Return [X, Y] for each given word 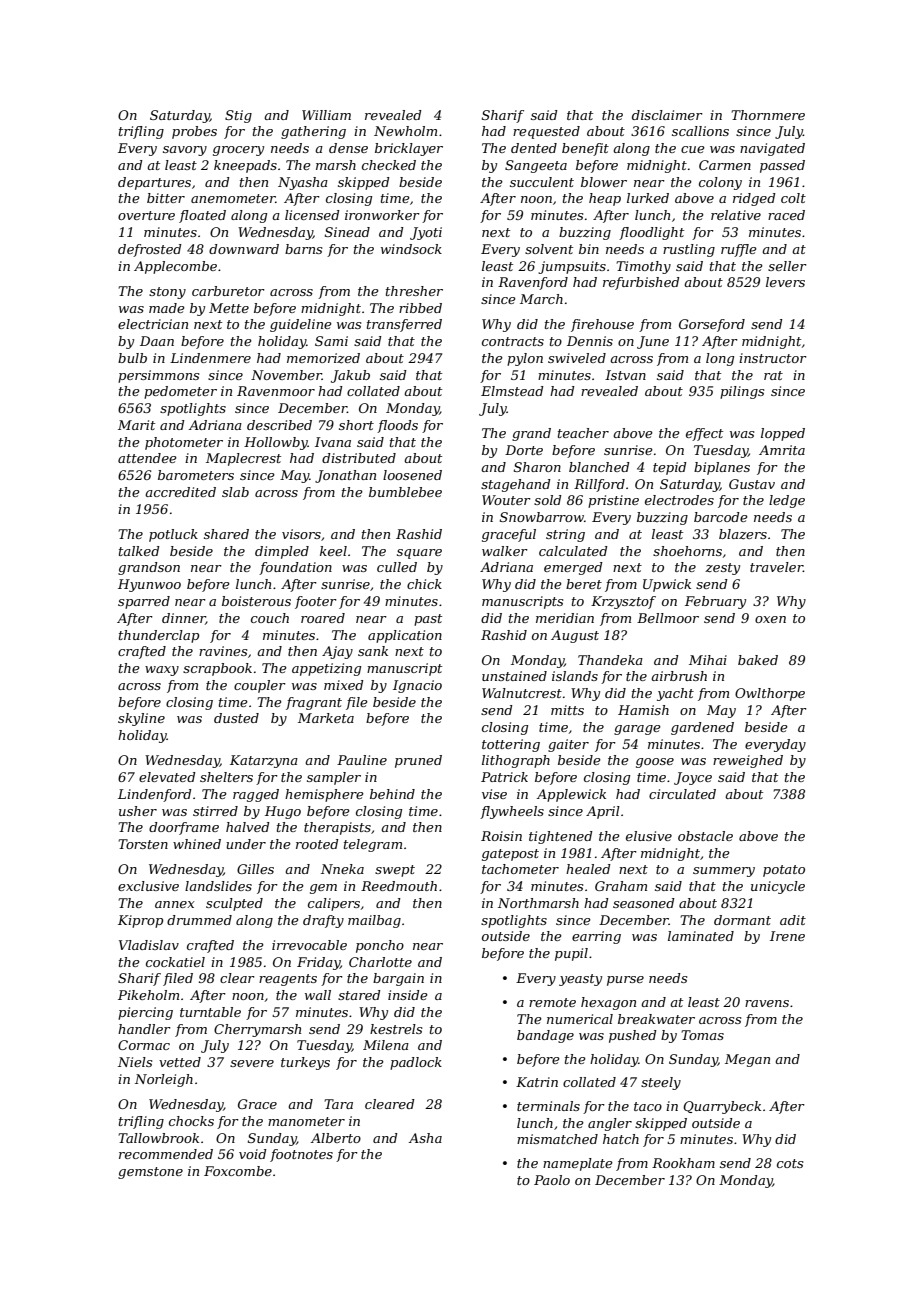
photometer [184, 443]
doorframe [184, 828]
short [356, 425]
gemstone [150, 1173]
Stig [238, 116]
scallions [700, 131]
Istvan [625, 375]
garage [637, 730]
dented [534, 148]
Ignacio [417, 686]
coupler [260, 686]
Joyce [693, 778]
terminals [548, 1106]
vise [494, 794]
